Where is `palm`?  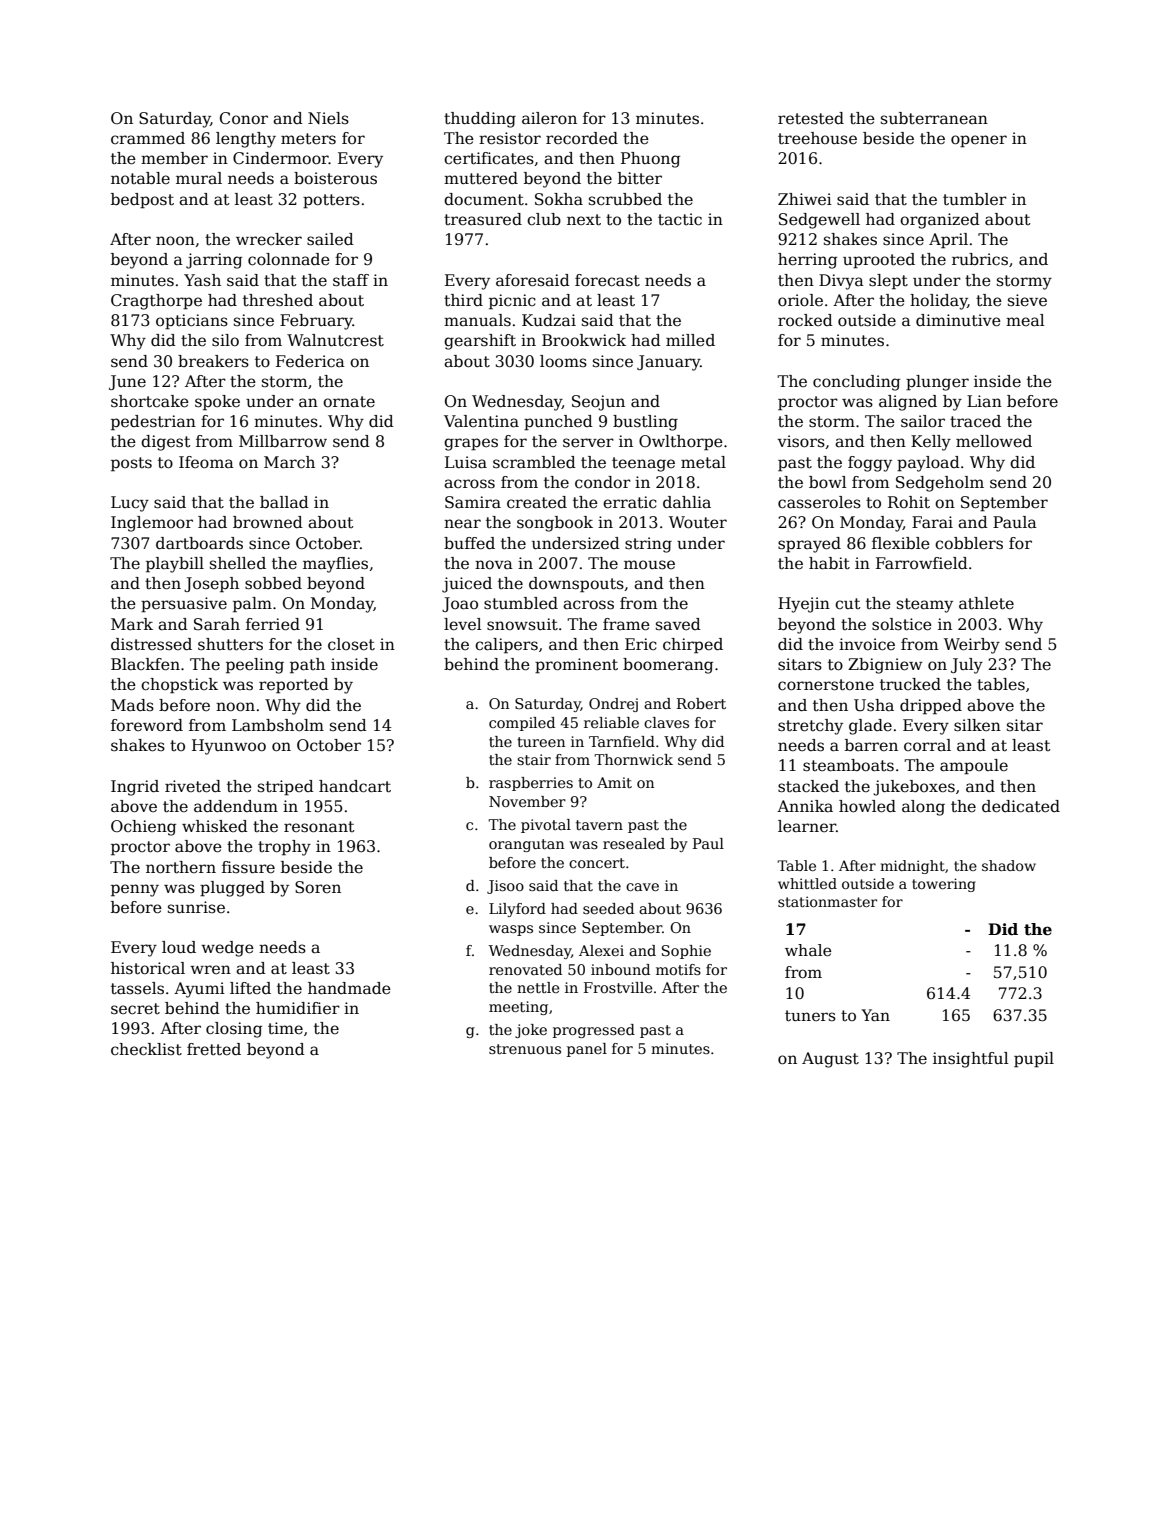
palm is located at coordinates (252, 605).
